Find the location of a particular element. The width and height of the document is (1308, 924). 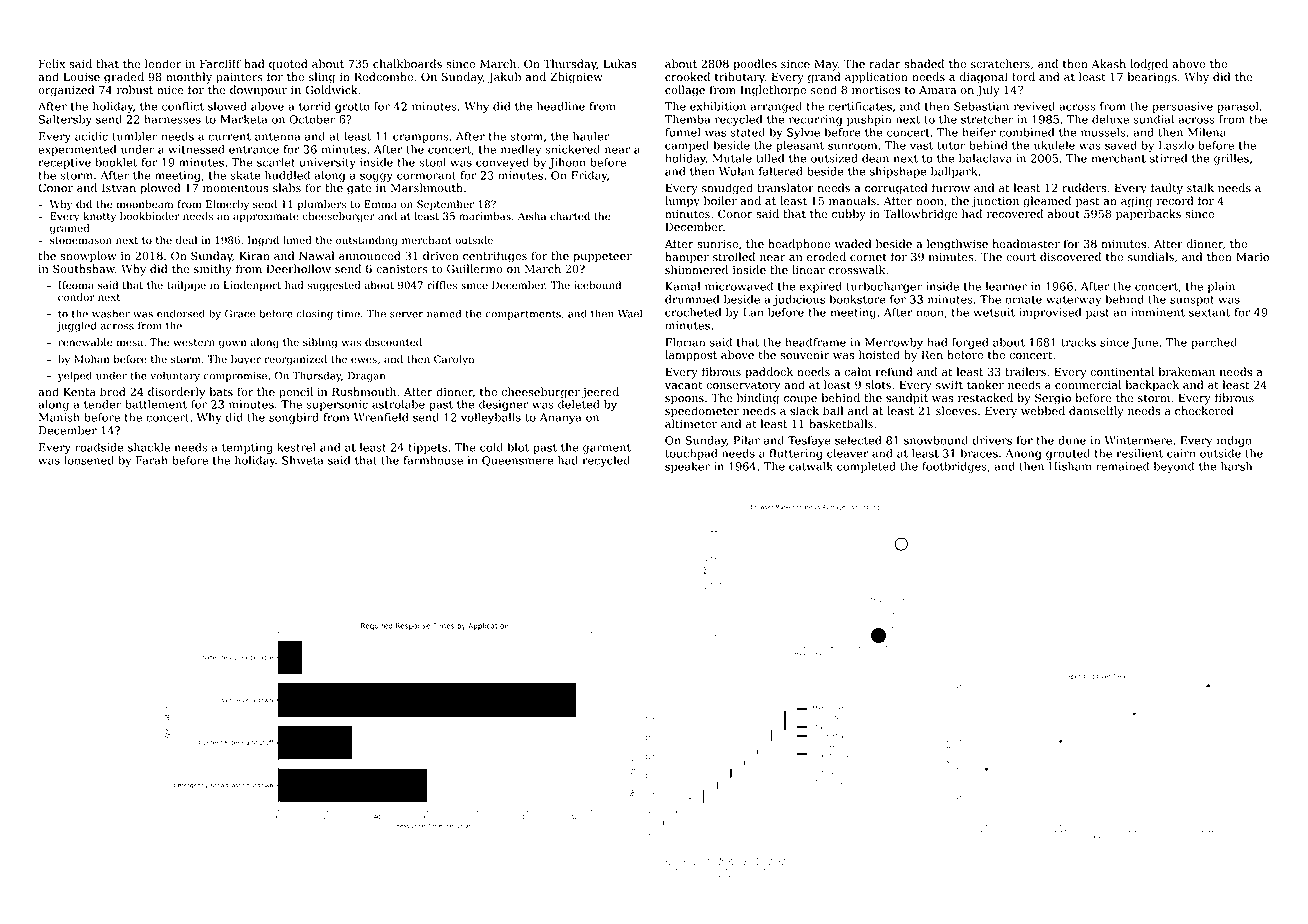

suggested is located at coordinates (334, 286).
